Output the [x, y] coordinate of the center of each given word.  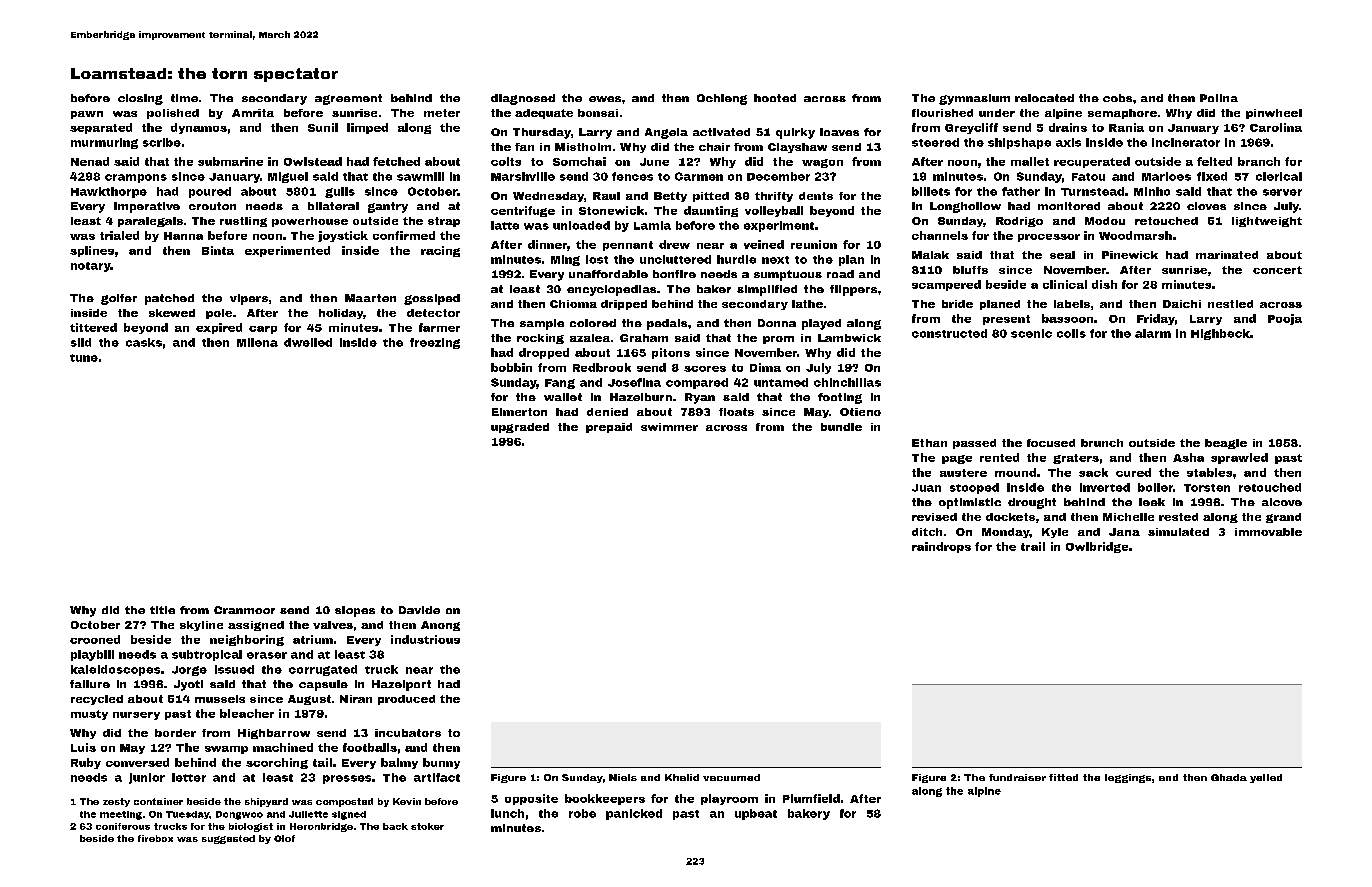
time [184, 98]
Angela [666, 133]
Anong [440, 626]
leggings [1128, 778]
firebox [155, 838]
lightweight [1267, 222]
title [162, 610]
